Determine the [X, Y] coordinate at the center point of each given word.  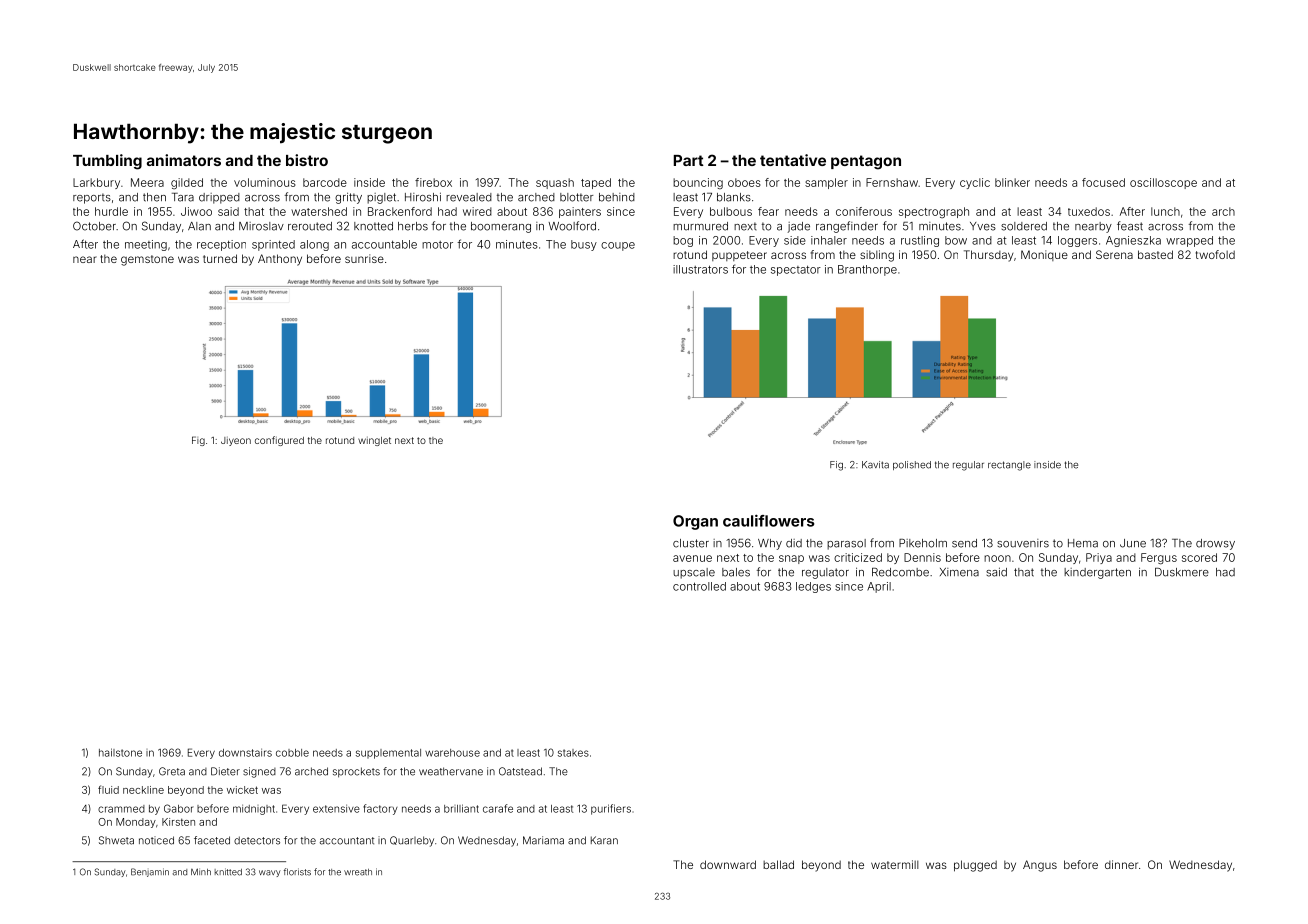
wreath [358, 872]
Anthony [280, 260]
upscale [694, 573]
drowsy [1215, 544]
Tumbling [107, 162]
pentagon [866, 162]
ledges [813, 587]
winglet [374, 441]
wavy [270, 873]
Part [689, 160]
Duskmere [1182, 572]
